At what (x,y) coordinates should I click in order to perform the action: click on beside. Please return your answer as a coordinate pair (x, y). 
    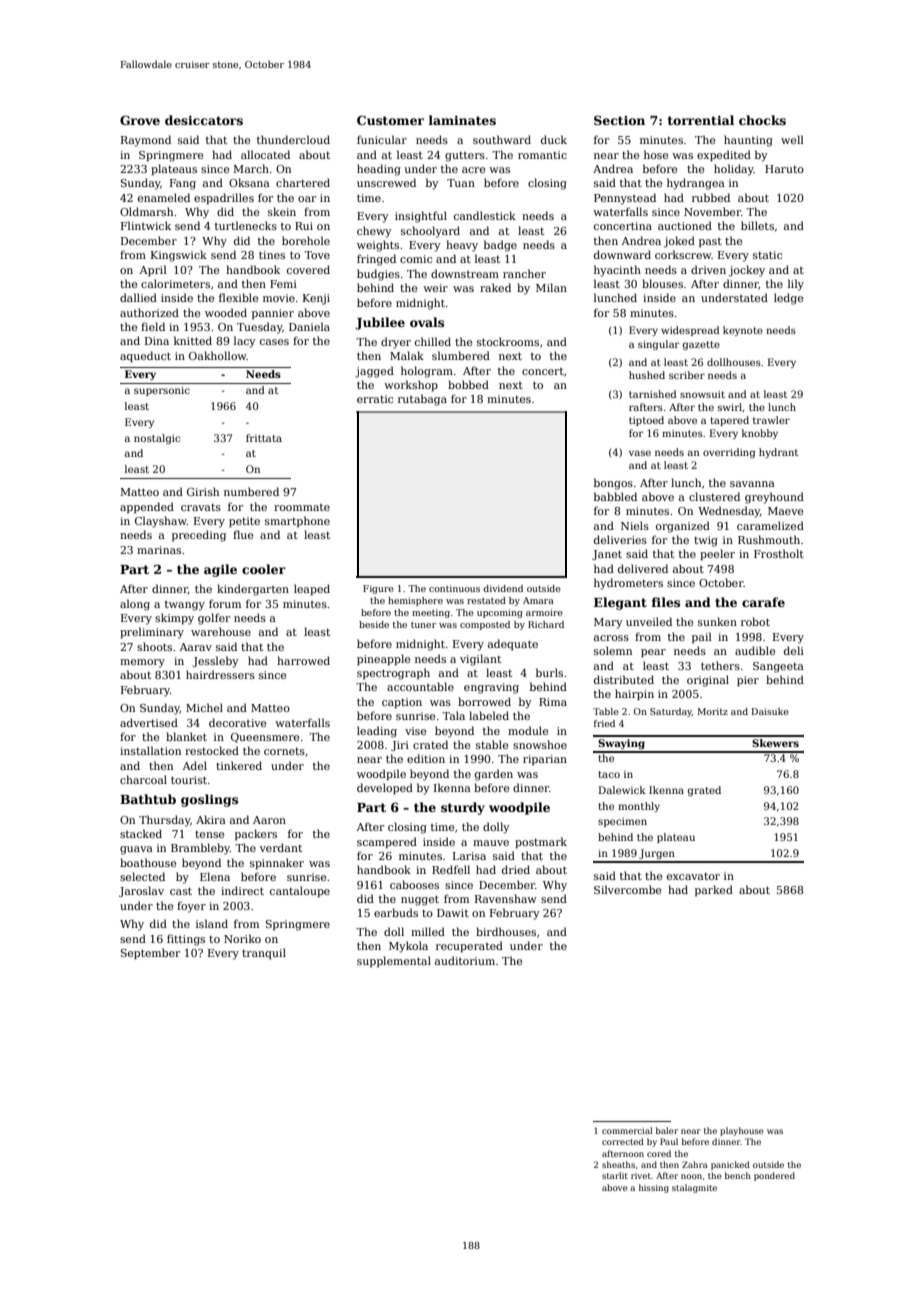
    Looking at the image, I should click on (374, 624).
